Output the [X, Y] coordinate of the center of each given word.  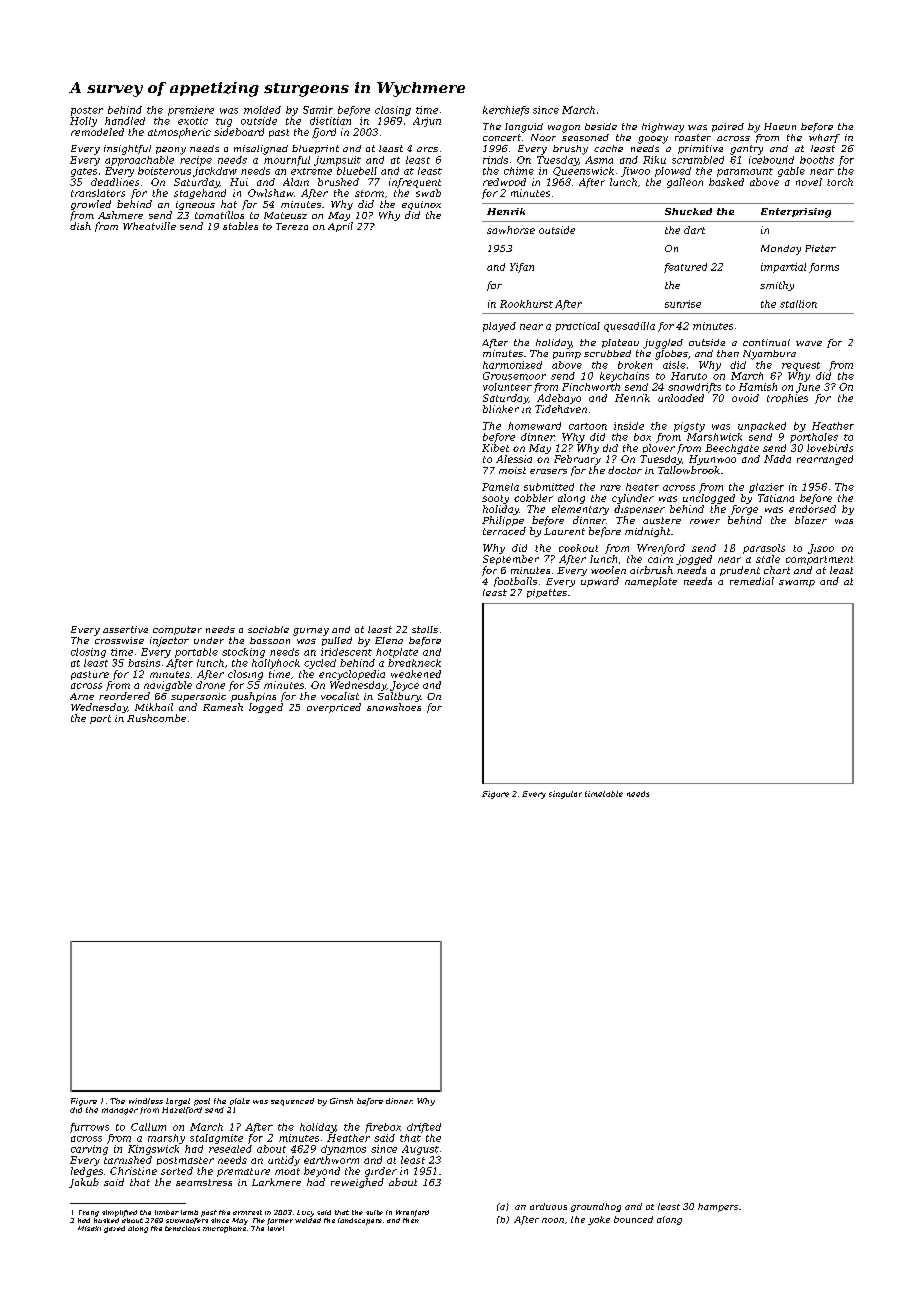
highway [663, 128]
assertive [125, 629]
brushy [570, 150]
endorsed [812, 509]
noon [553, 1220]
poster [87, 111]
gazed [114, 1229]
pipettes [547, 593]
